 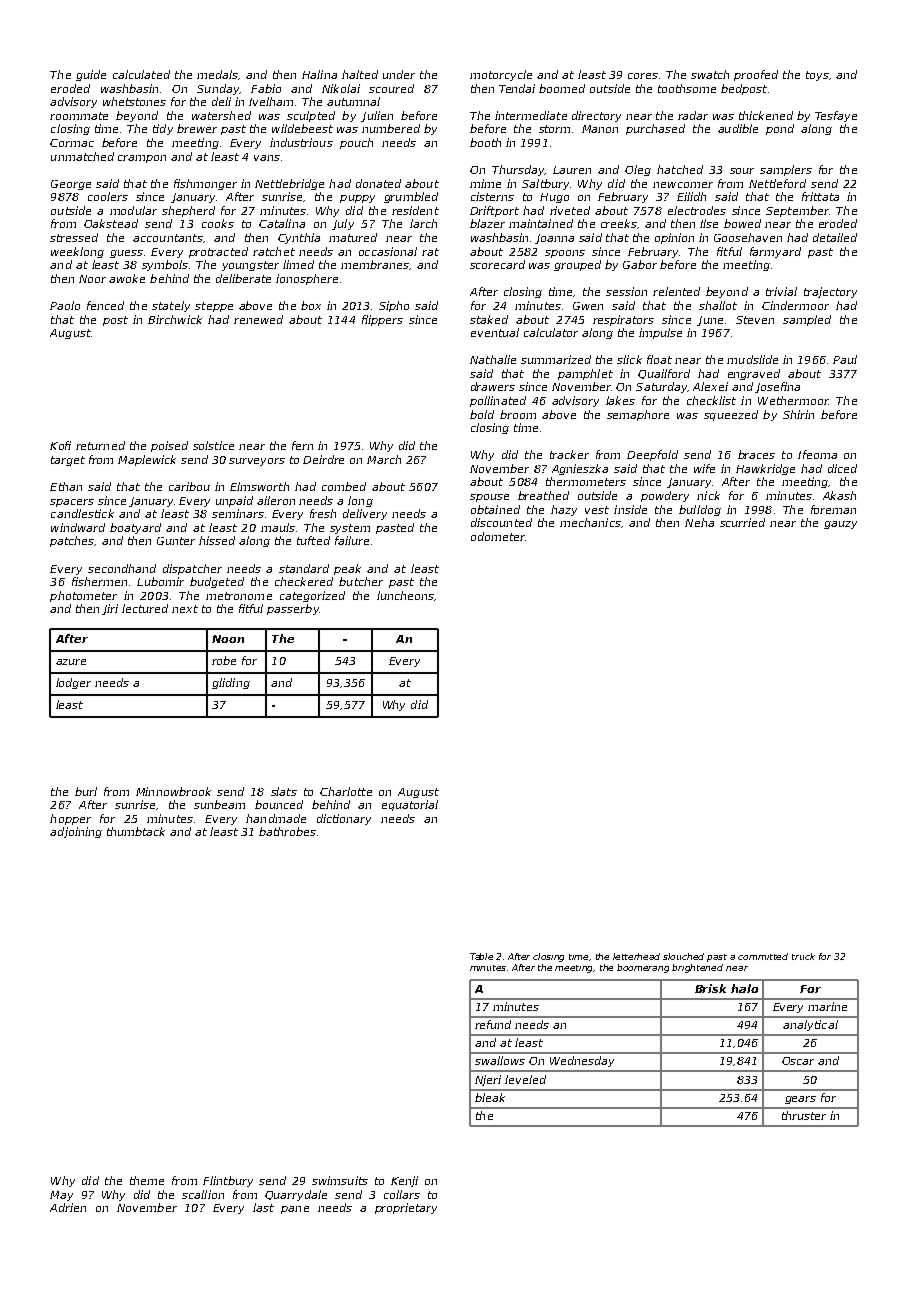 I want to click on Kofi, so click(x=60, y=445).
